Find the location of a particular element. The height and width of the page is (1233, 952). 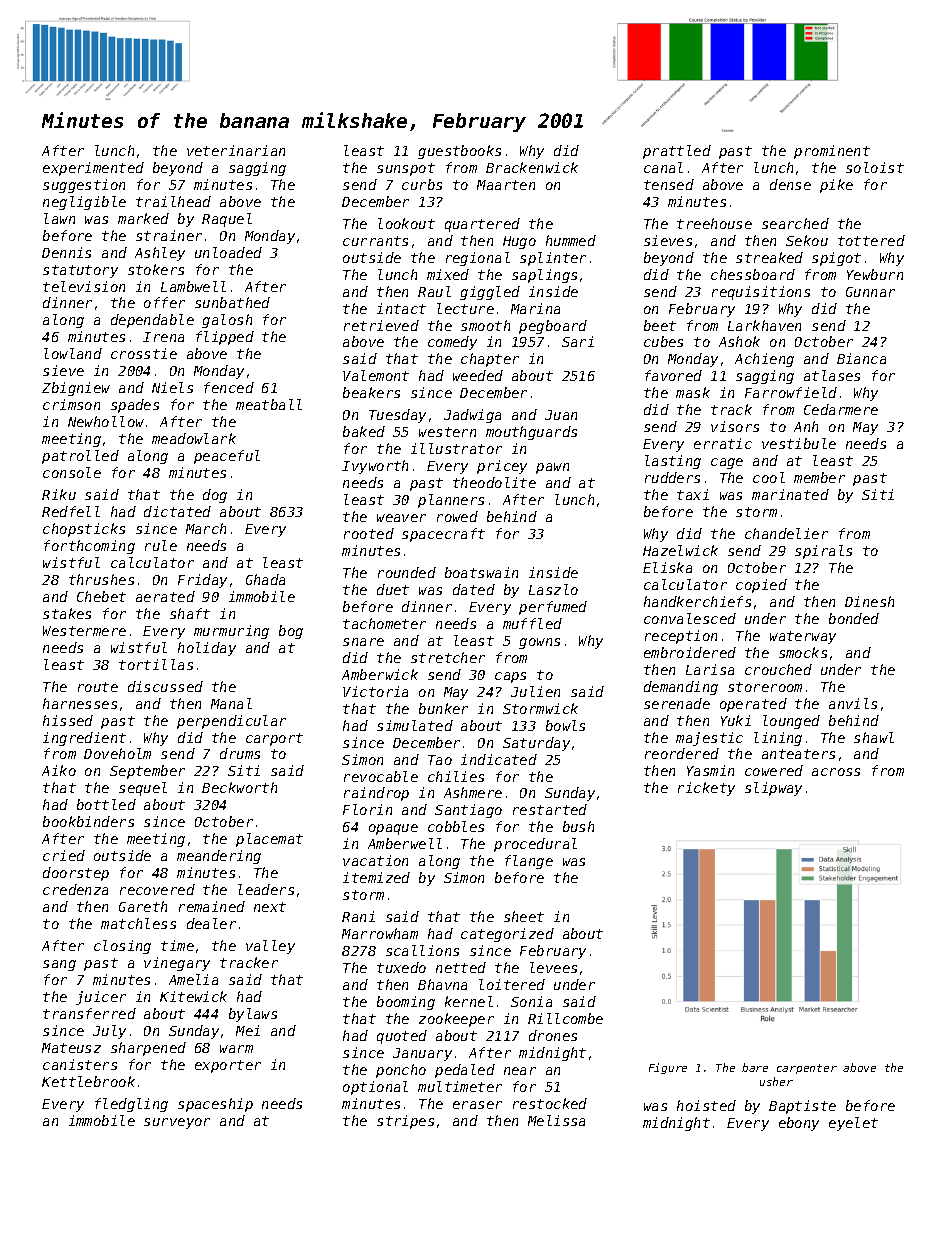

sheet is located at coordinates (524, 916).
